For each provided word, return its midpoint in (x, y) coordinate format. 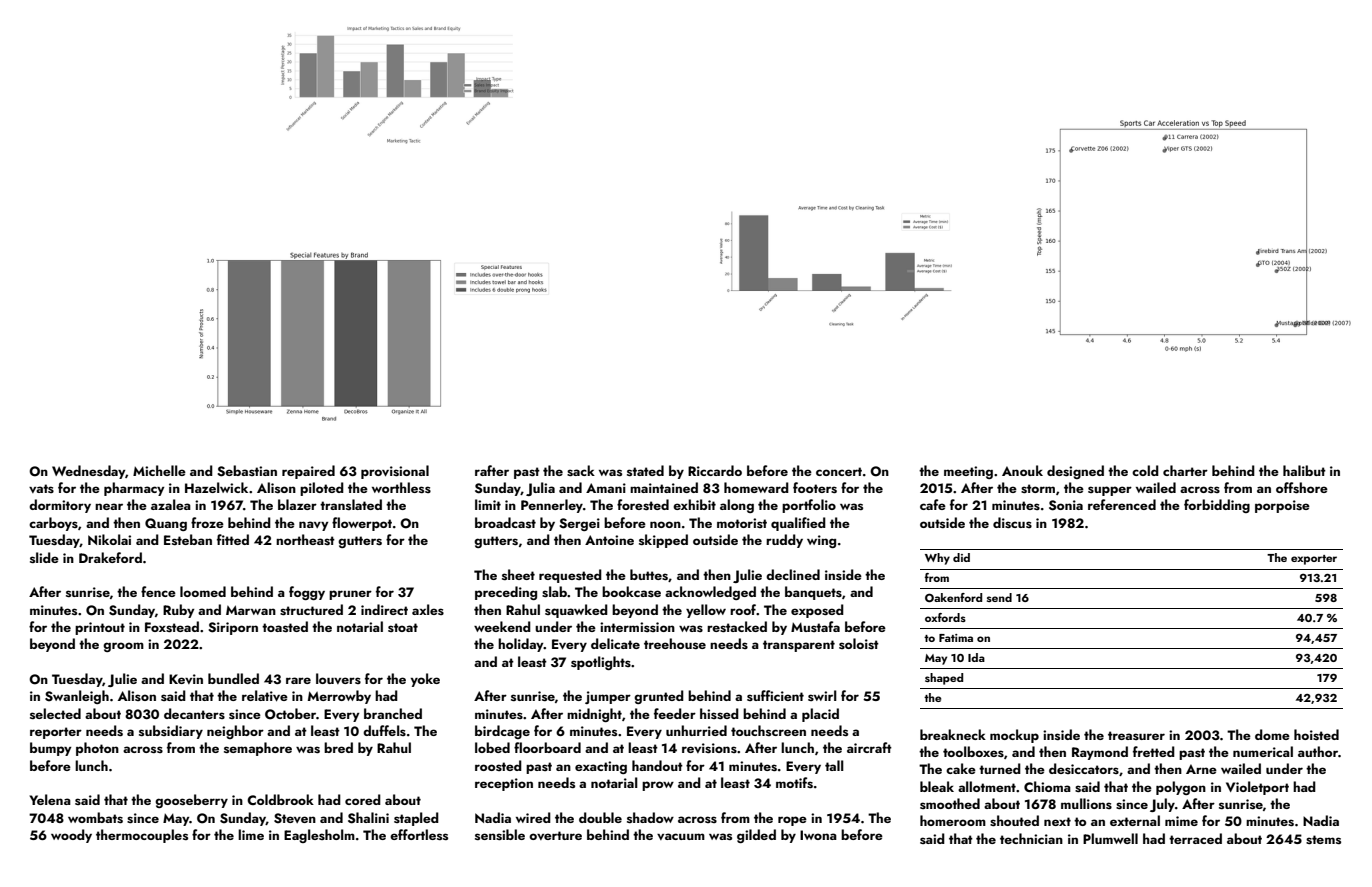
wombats (95, 817)
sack (581, 470)
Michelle (159, 470)
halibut (1304, 470)
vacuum (681, 836)
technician (1031, 838)
